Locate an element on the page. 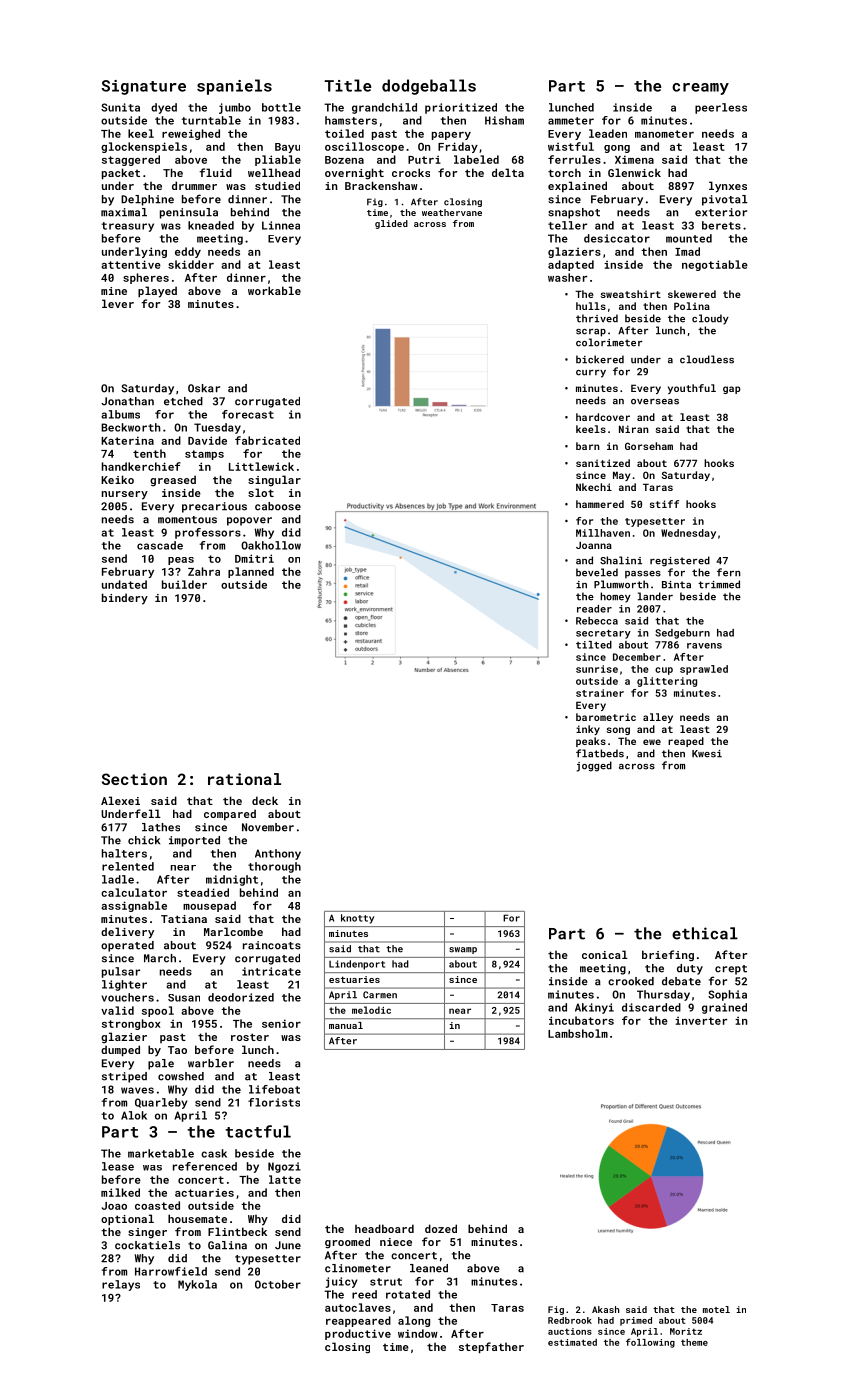 The width and height of the image is (849, 1400). Oakhollow is located at coordinates (271, 545).
